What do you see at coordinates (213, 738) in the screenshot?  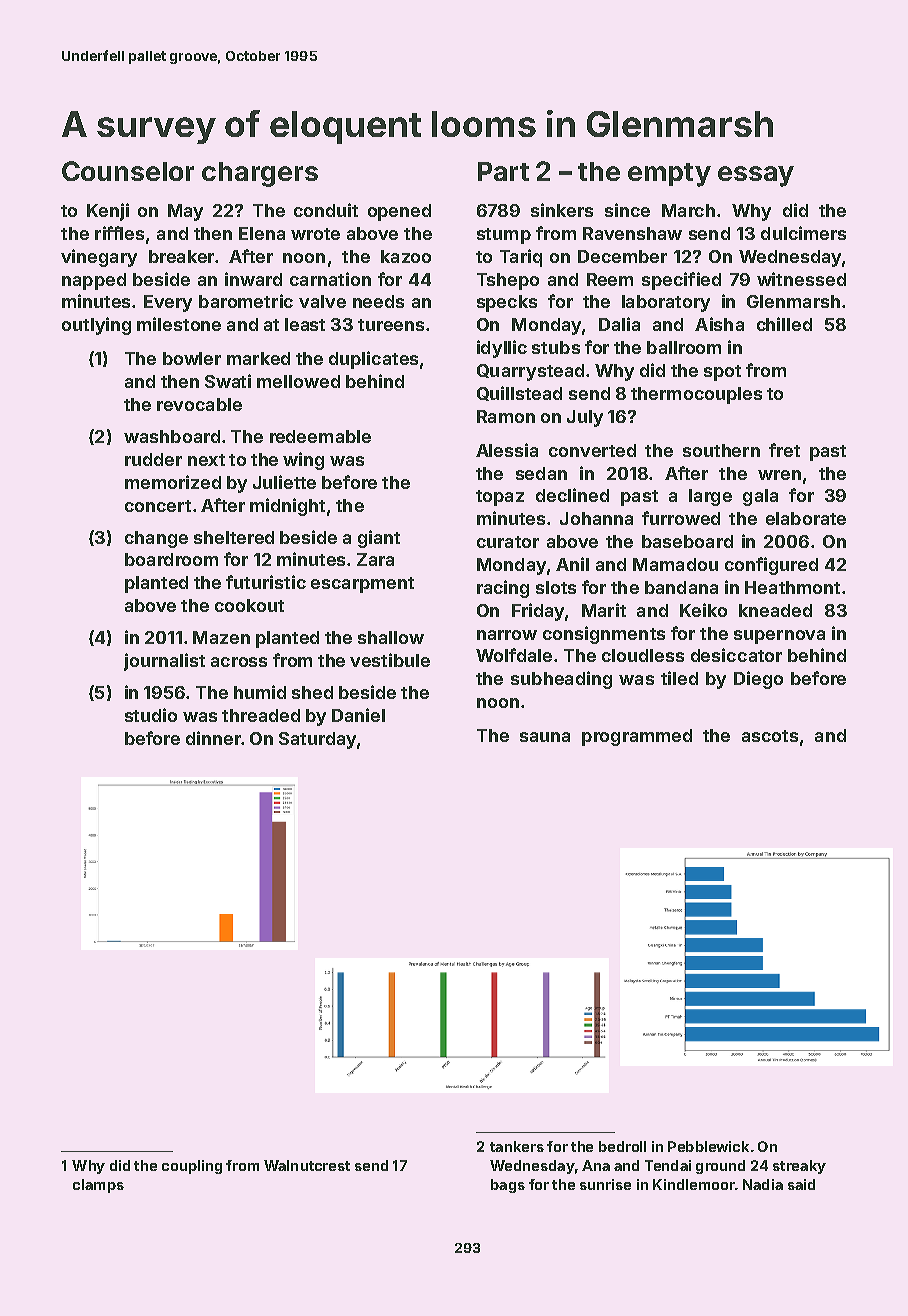 I see `dinner` at bounding box center [213, 738].
